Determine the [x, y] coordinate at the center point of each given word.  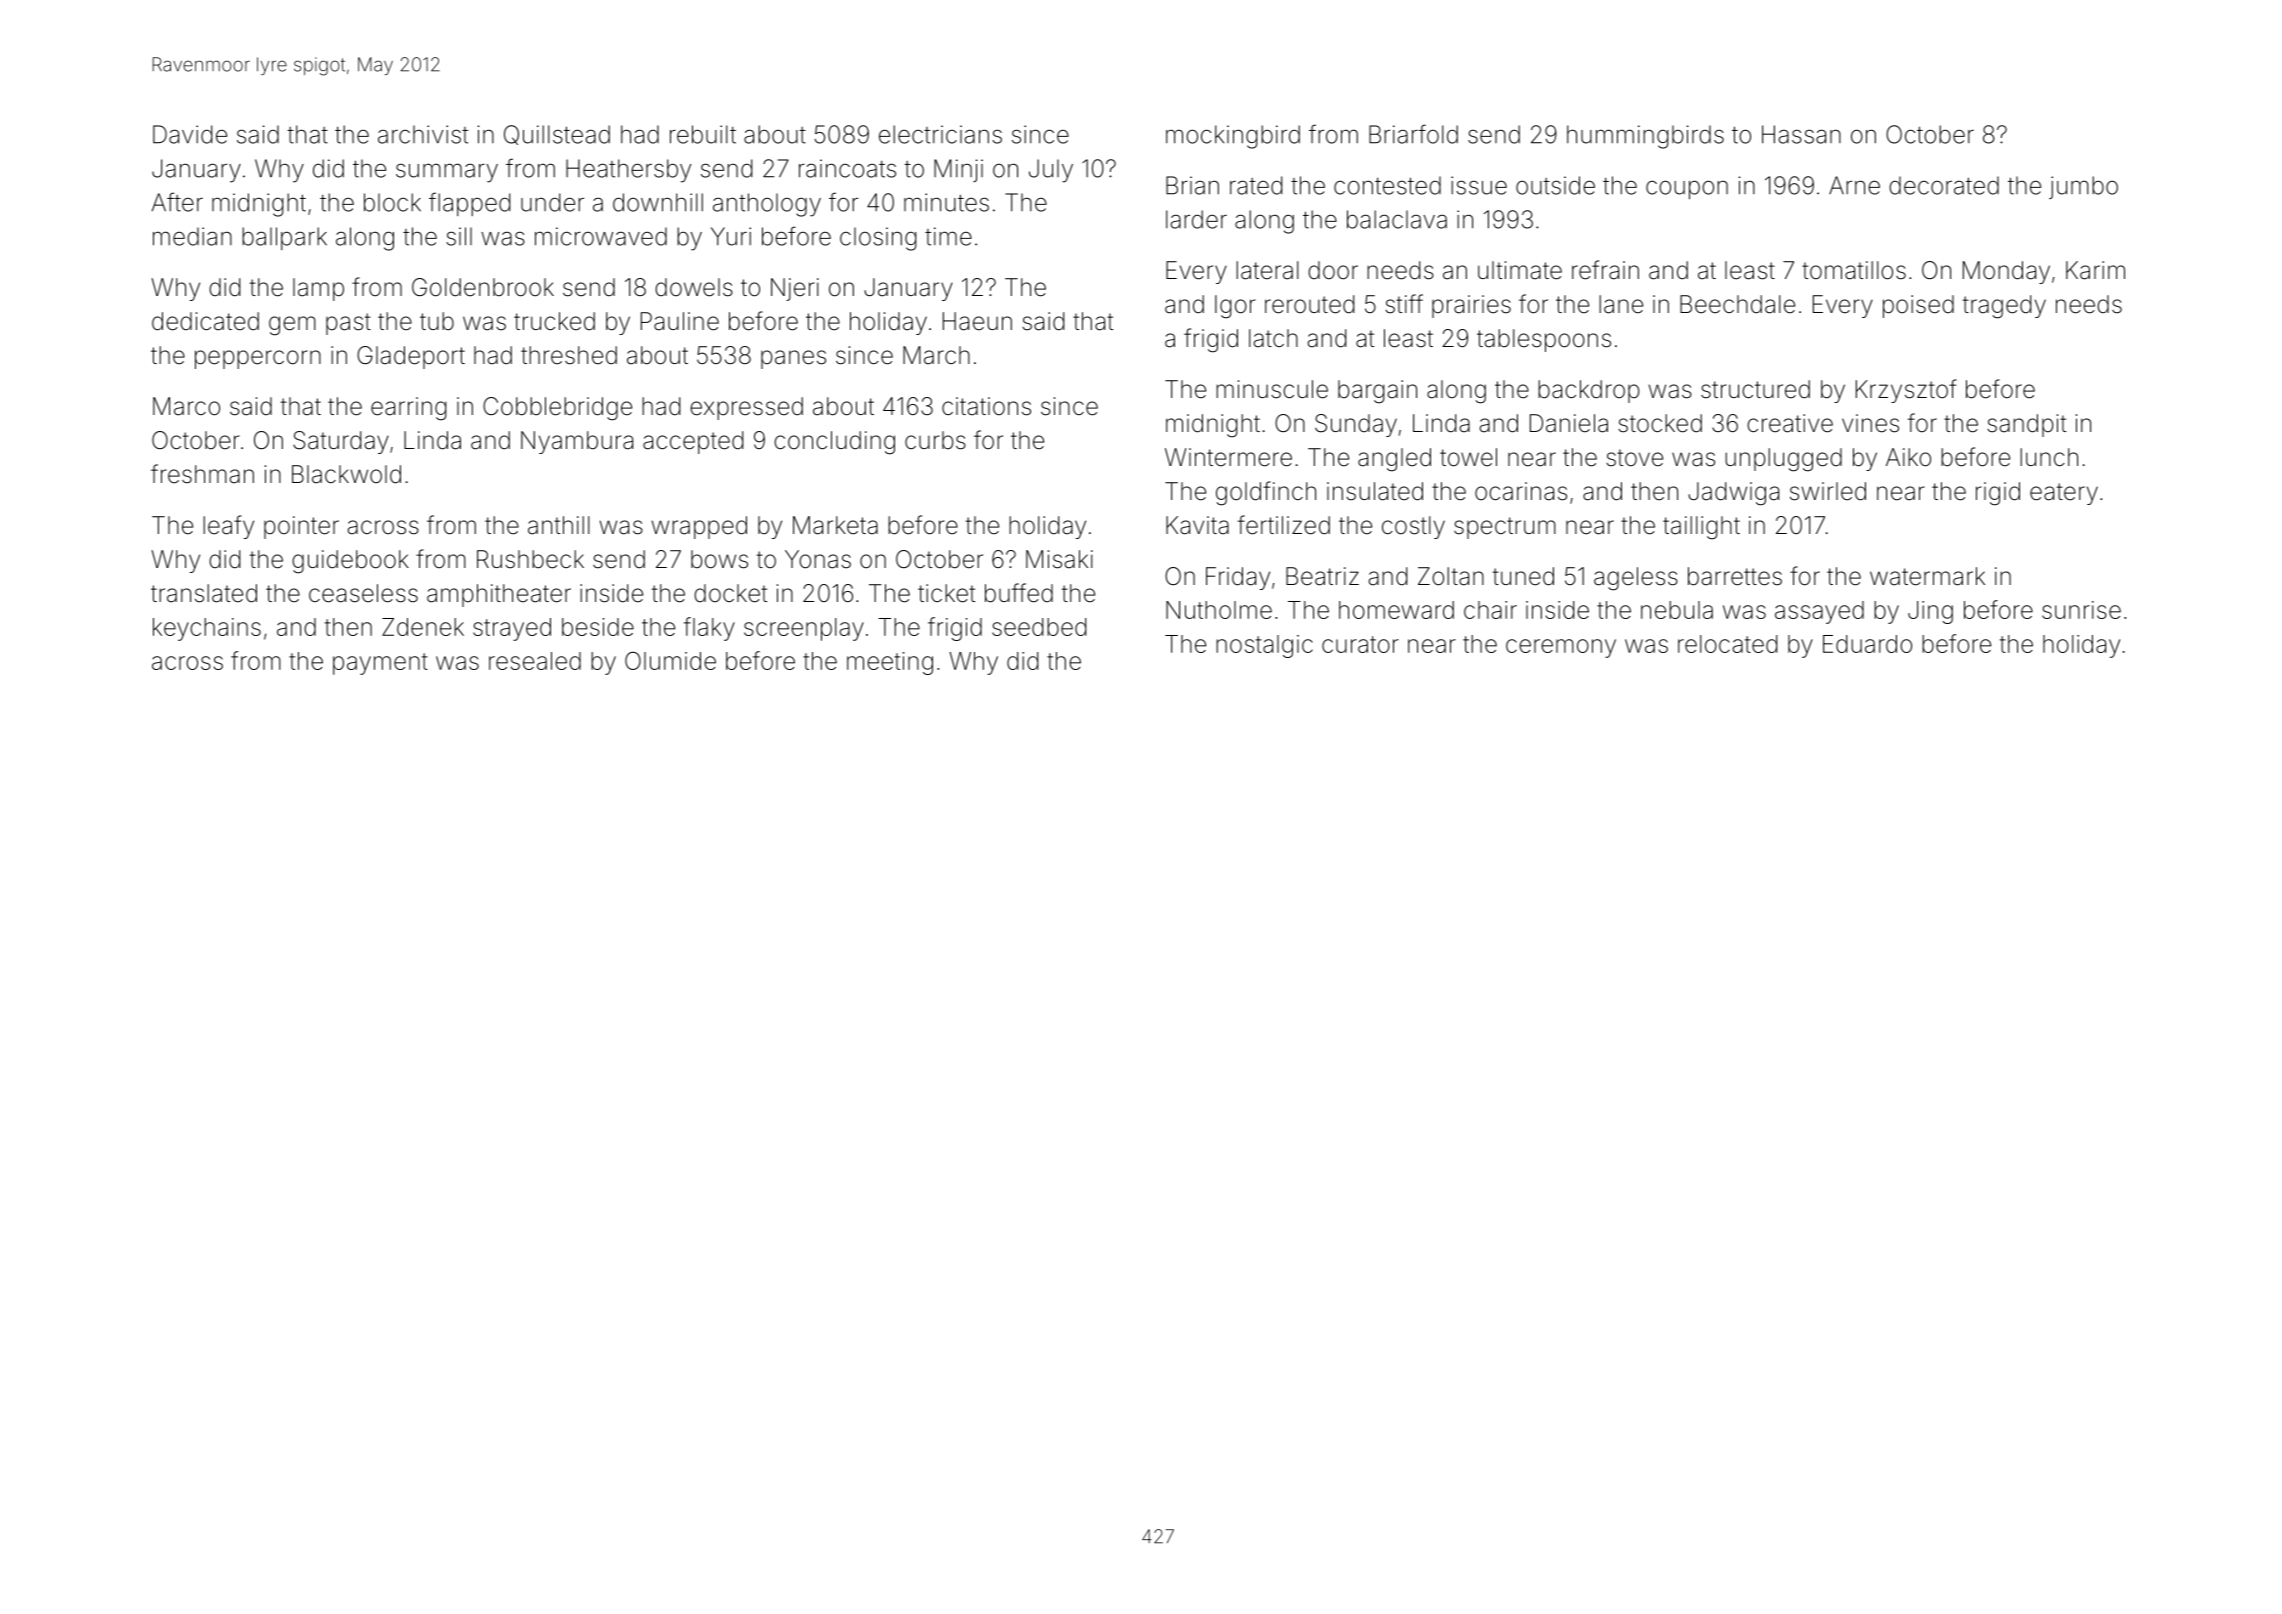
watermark [1927, 576]
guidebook [350, 562]
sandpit [2026, 425]
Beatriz [1322, 576]
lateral [1267, 270]
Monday [2006, 272]
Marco [186, 406]
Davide [190, 134]
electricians [940, 134]
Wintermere [1228, 457]
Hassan [1801, 134]
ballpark [284, 238]
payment [380, 664]
